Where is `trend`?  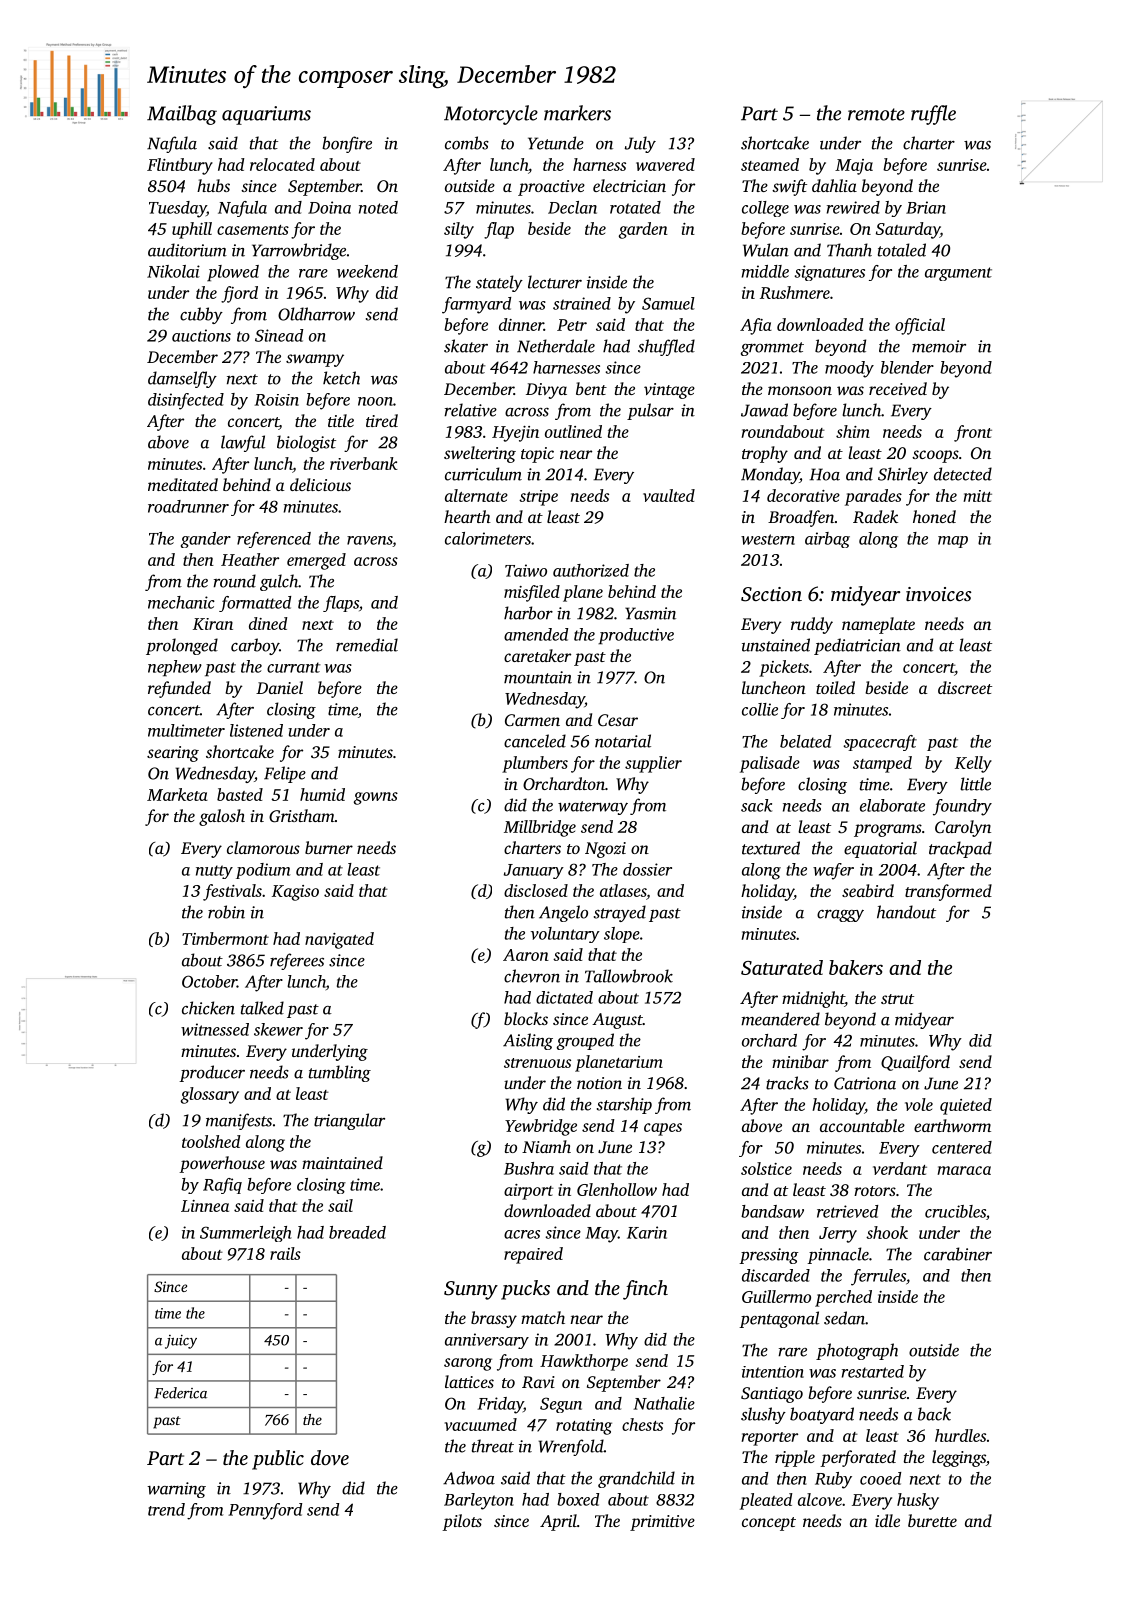
trend is located at coordinates (166, 1509).
